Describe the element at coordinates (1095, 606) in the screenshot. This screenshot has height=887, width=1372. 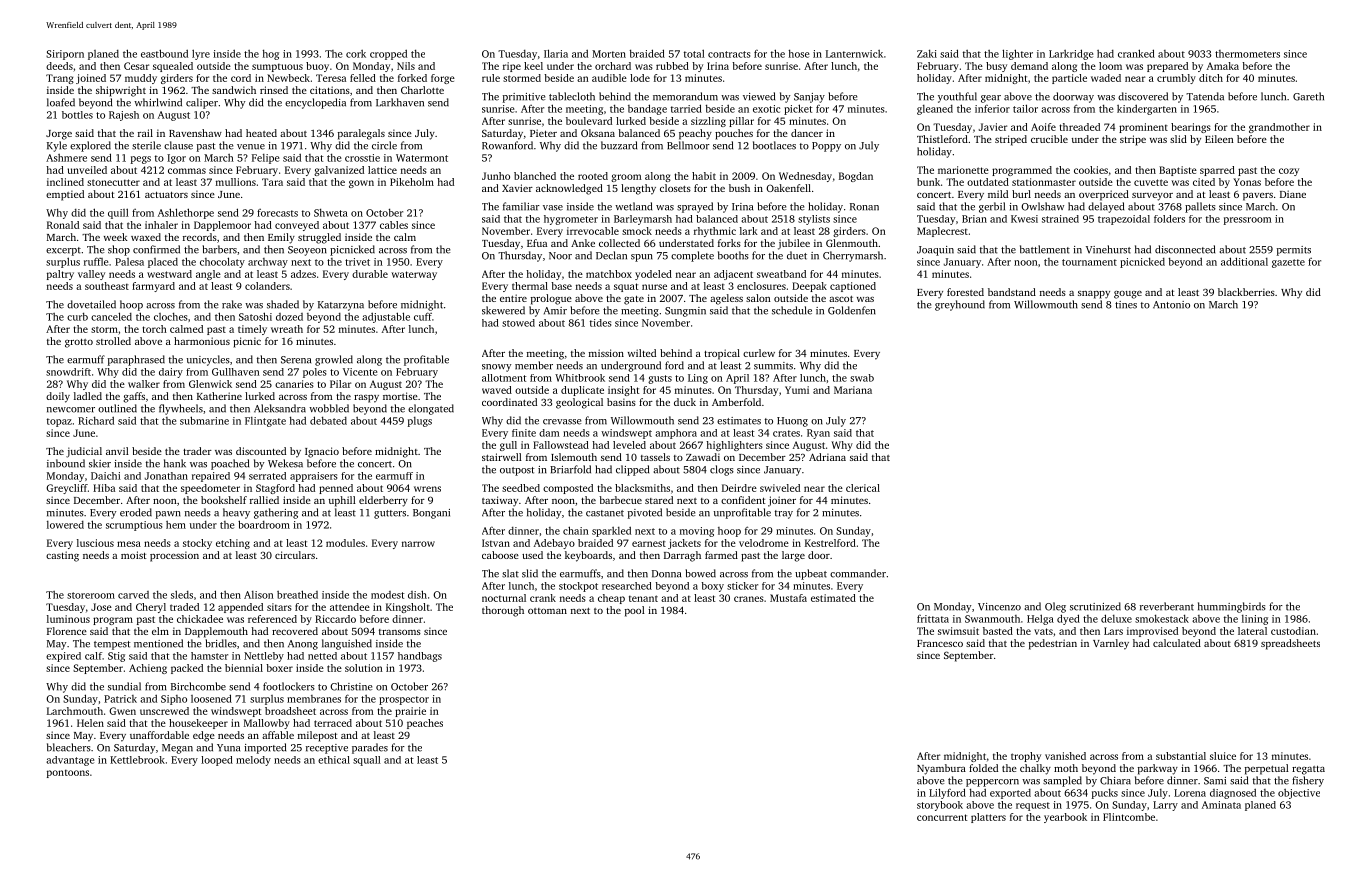
I see `scrutinized` at that location.
